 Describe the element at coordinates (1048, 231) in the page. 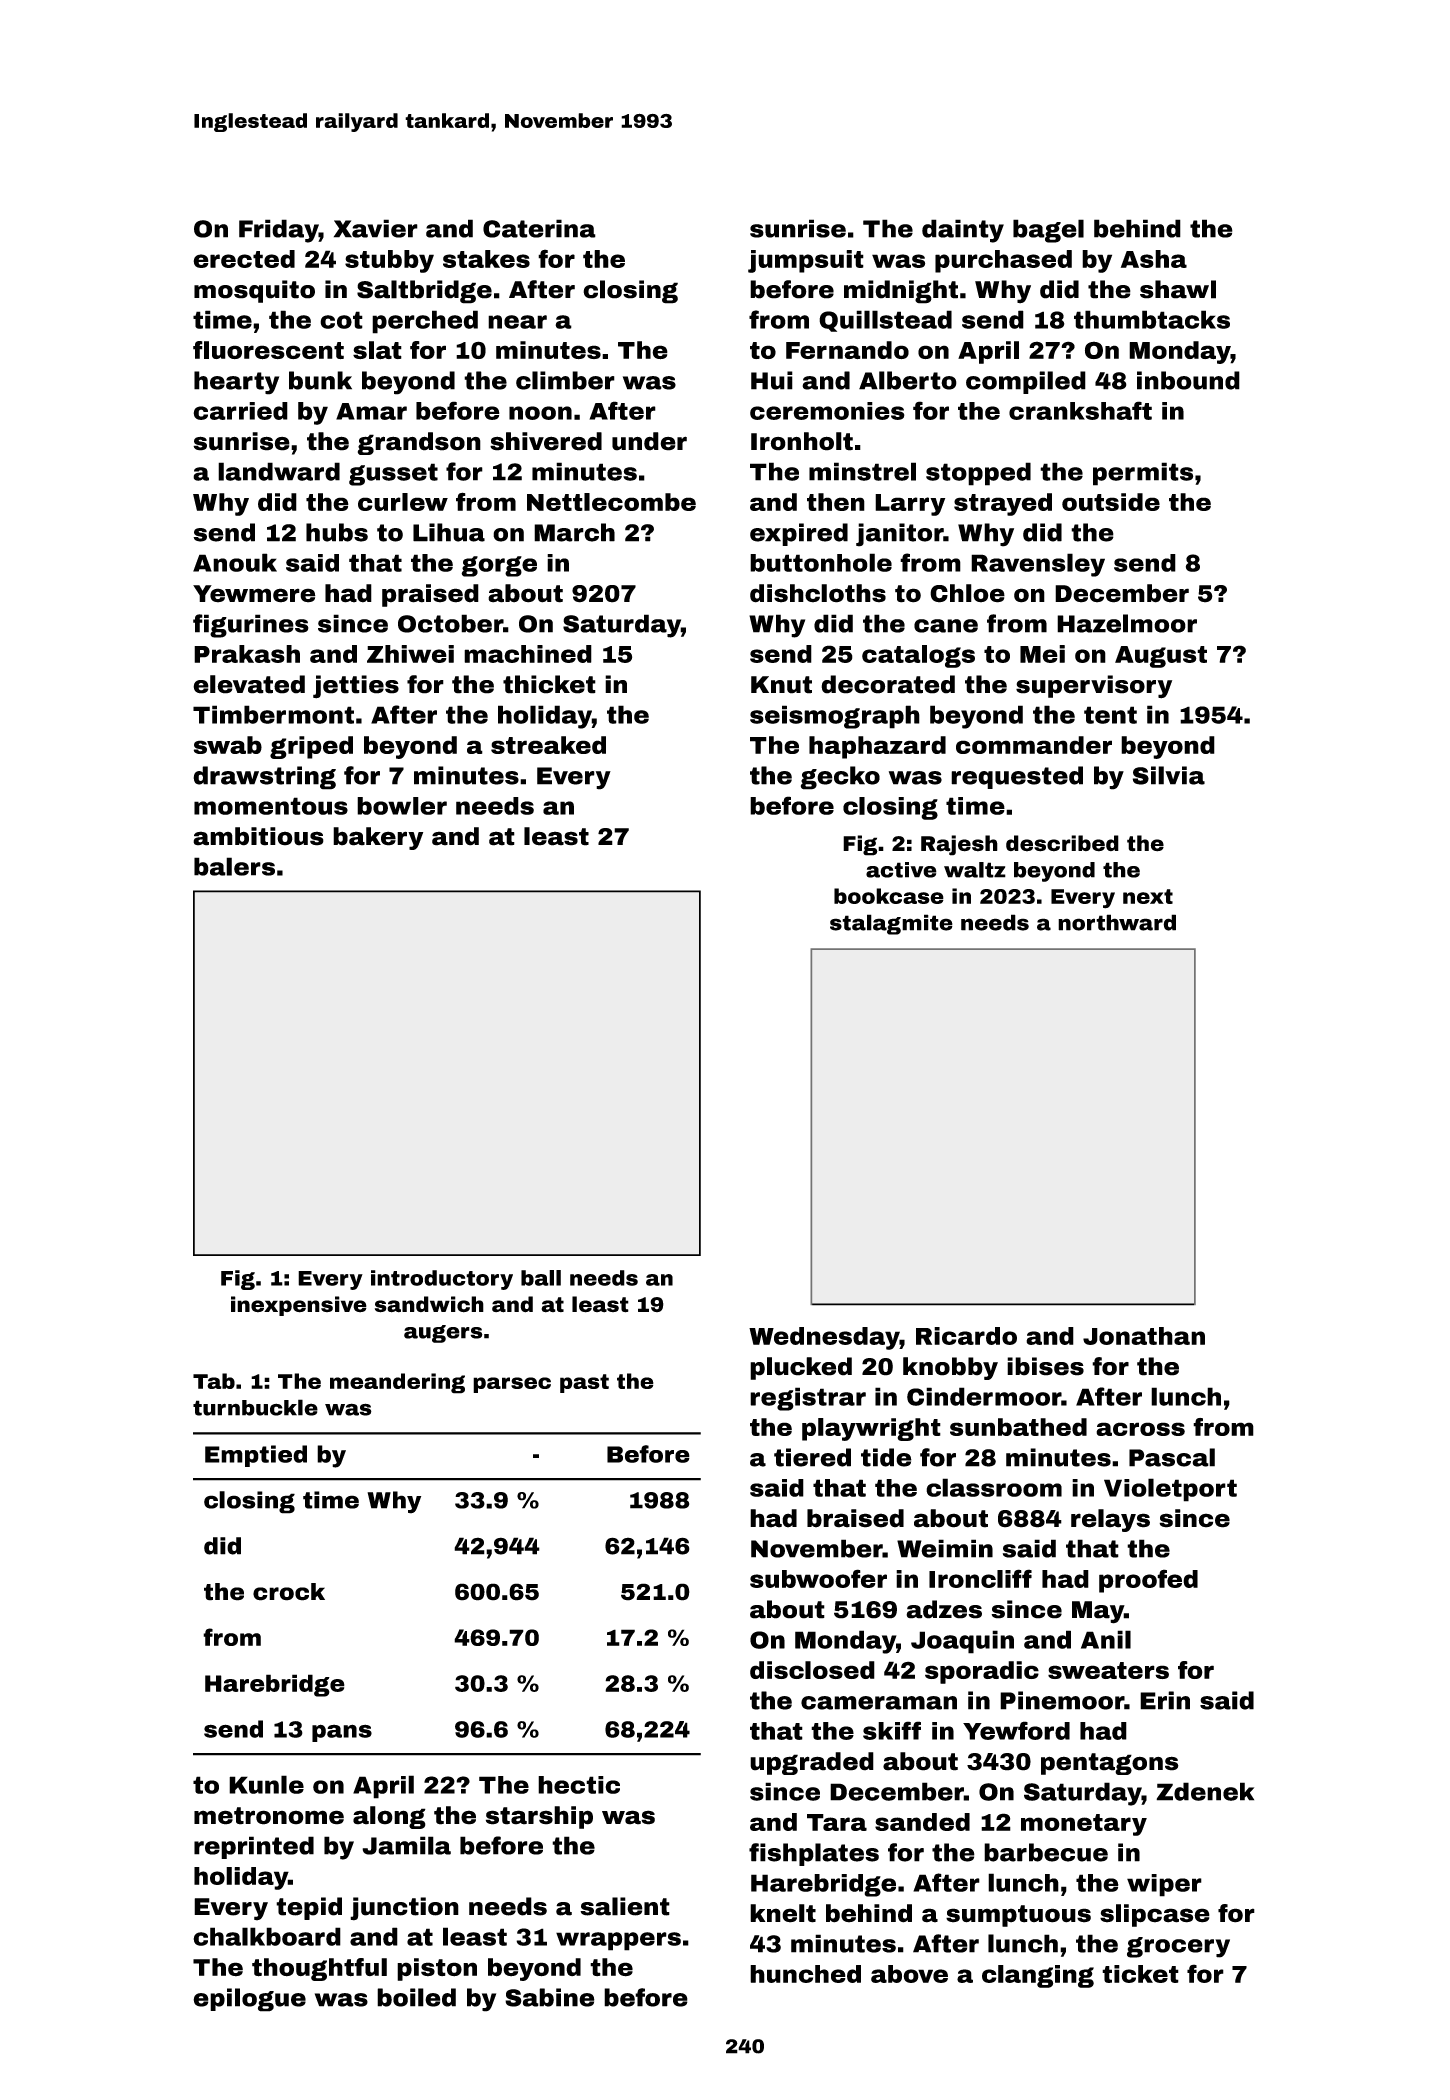

I see `bagel` at that location.
